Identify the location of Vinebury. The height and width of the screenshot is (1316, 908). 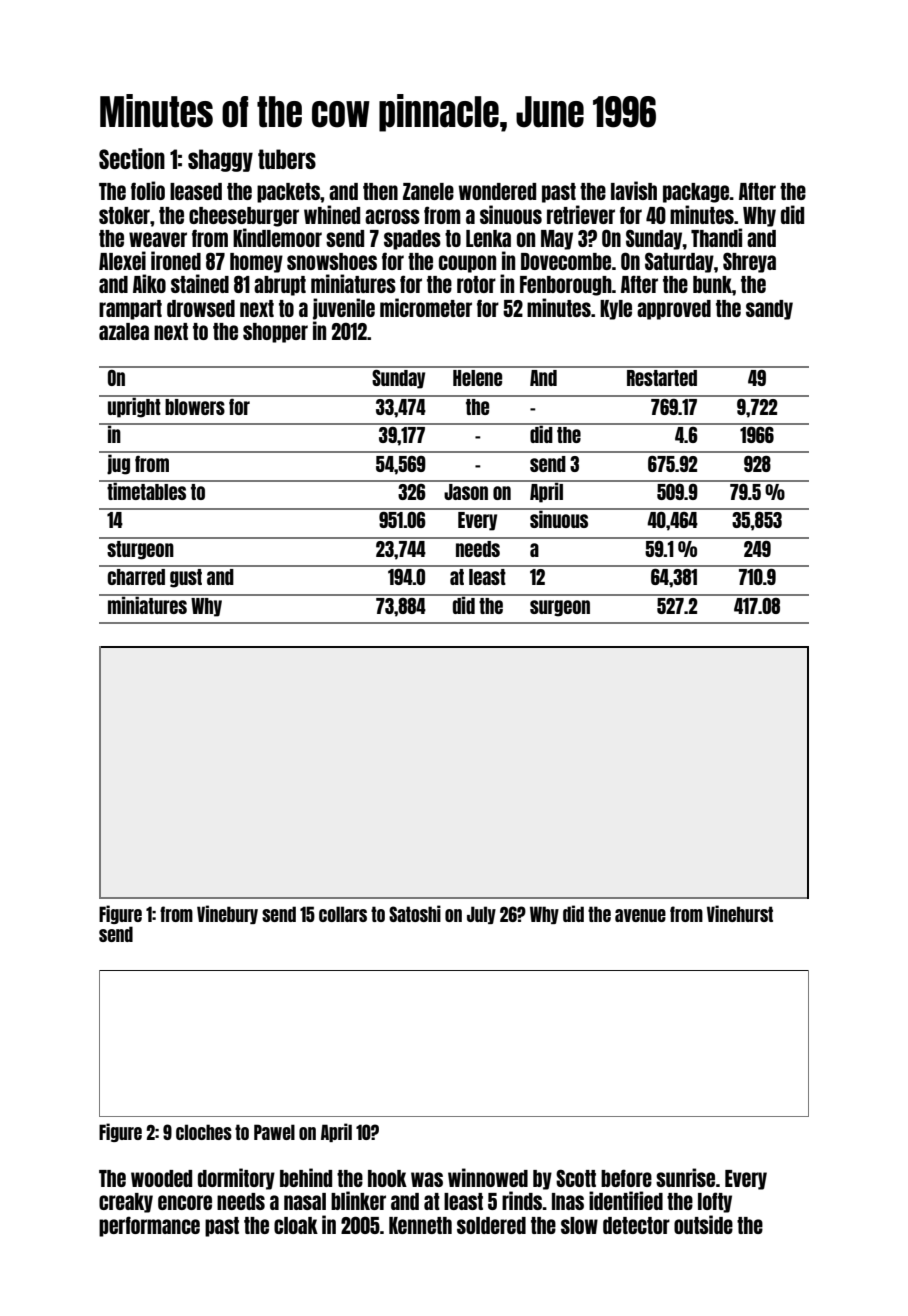
(227, 914).
